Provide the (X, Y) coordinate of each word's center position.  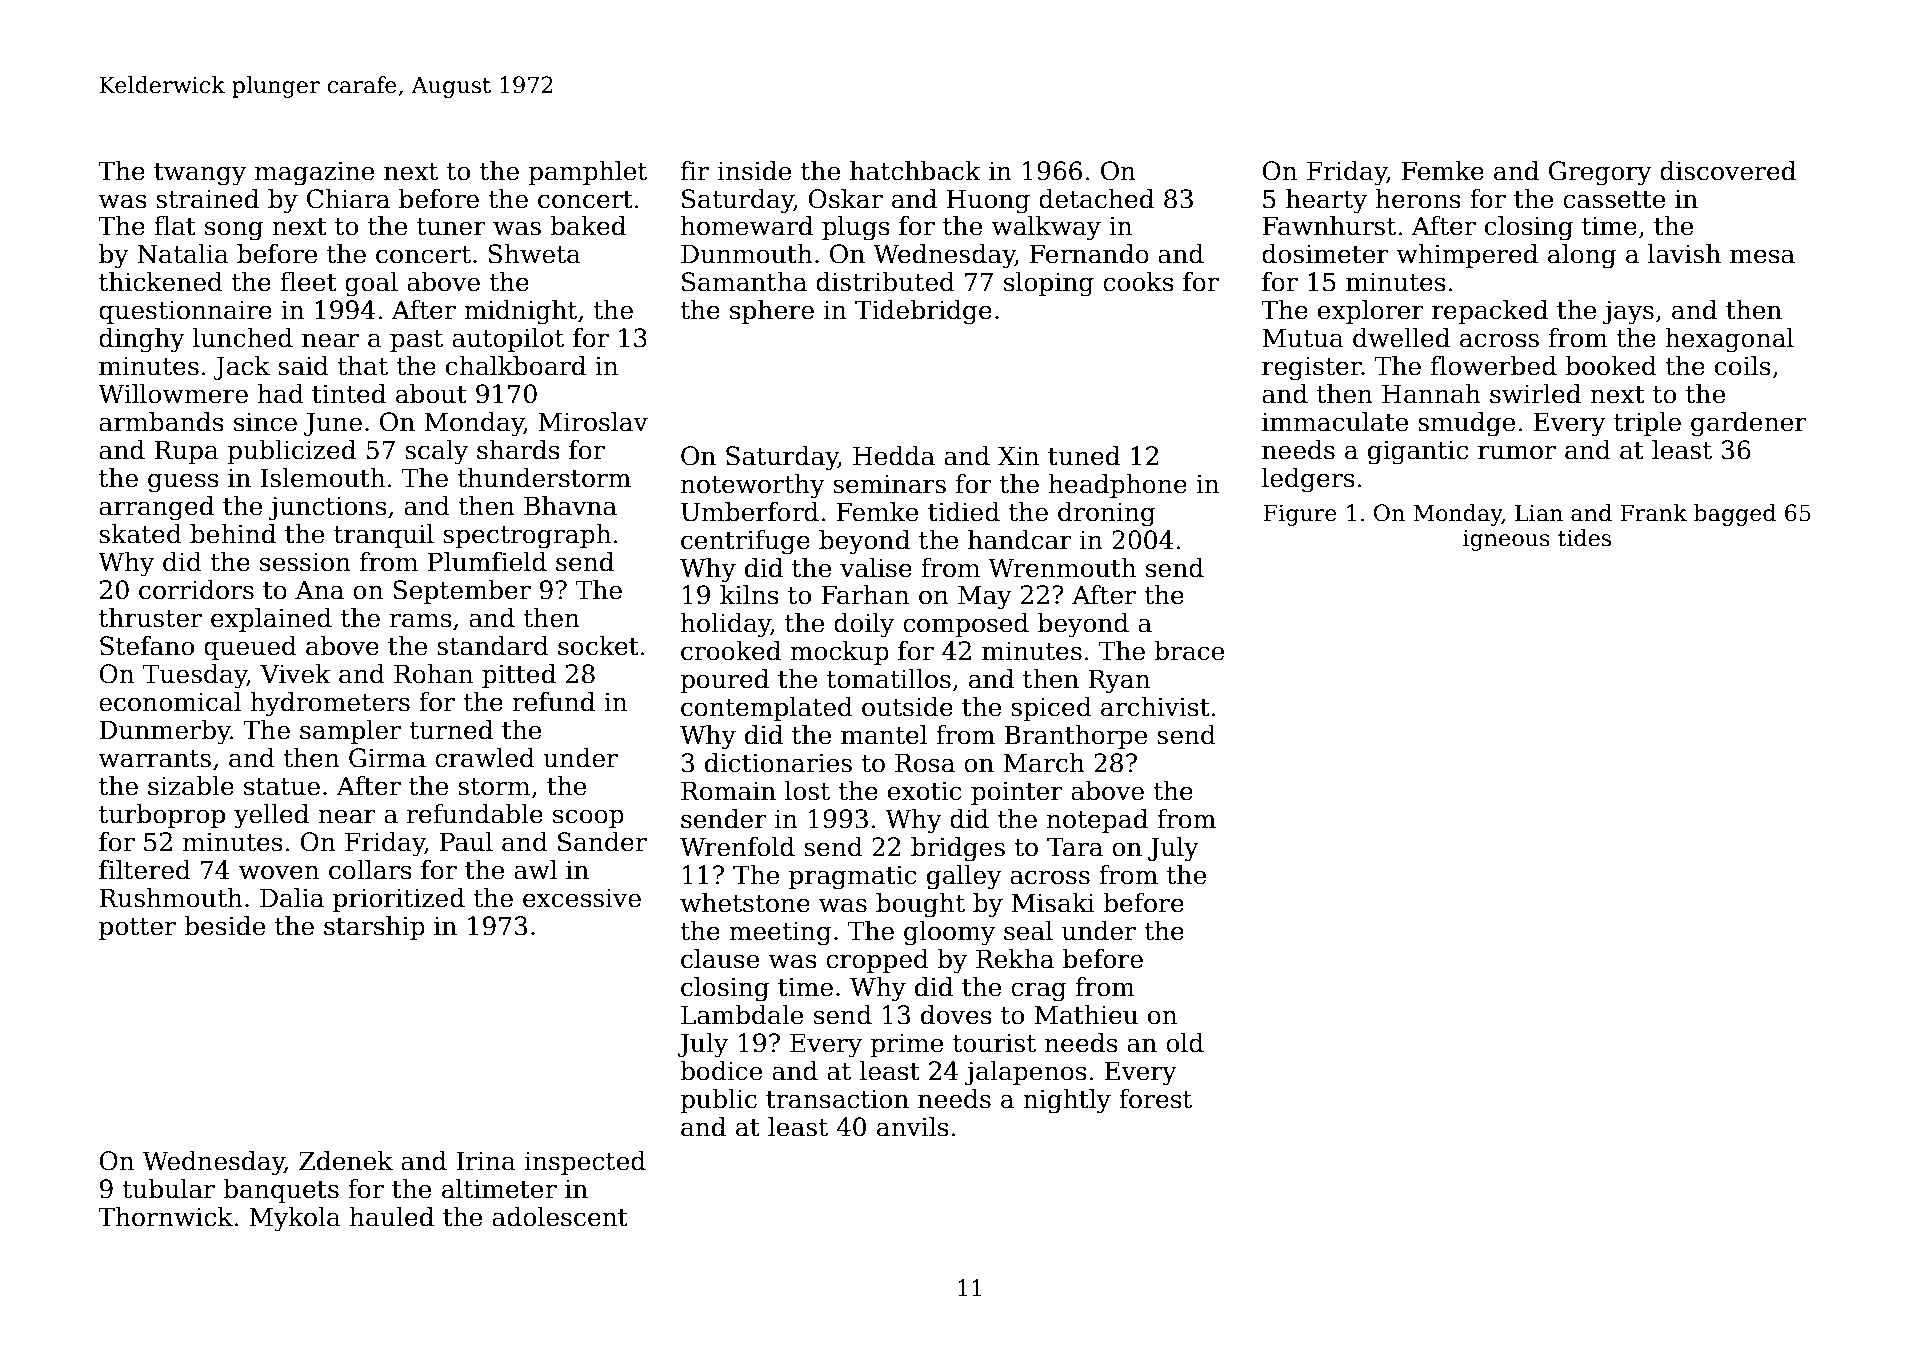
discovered (1728, 171)
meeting (780, 933)
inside (754, 171)
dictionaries (778, 763)
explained (271, 620)
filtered (145, 870)
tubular (168, 1189)
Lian (1539, 513)
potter (137, 929)
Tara (1075, 847)
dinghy (142, 340)
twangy (200, 174)
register (1312, 368)
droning (1107, 514)
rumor (1517, 452)
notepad (1097, 821)
